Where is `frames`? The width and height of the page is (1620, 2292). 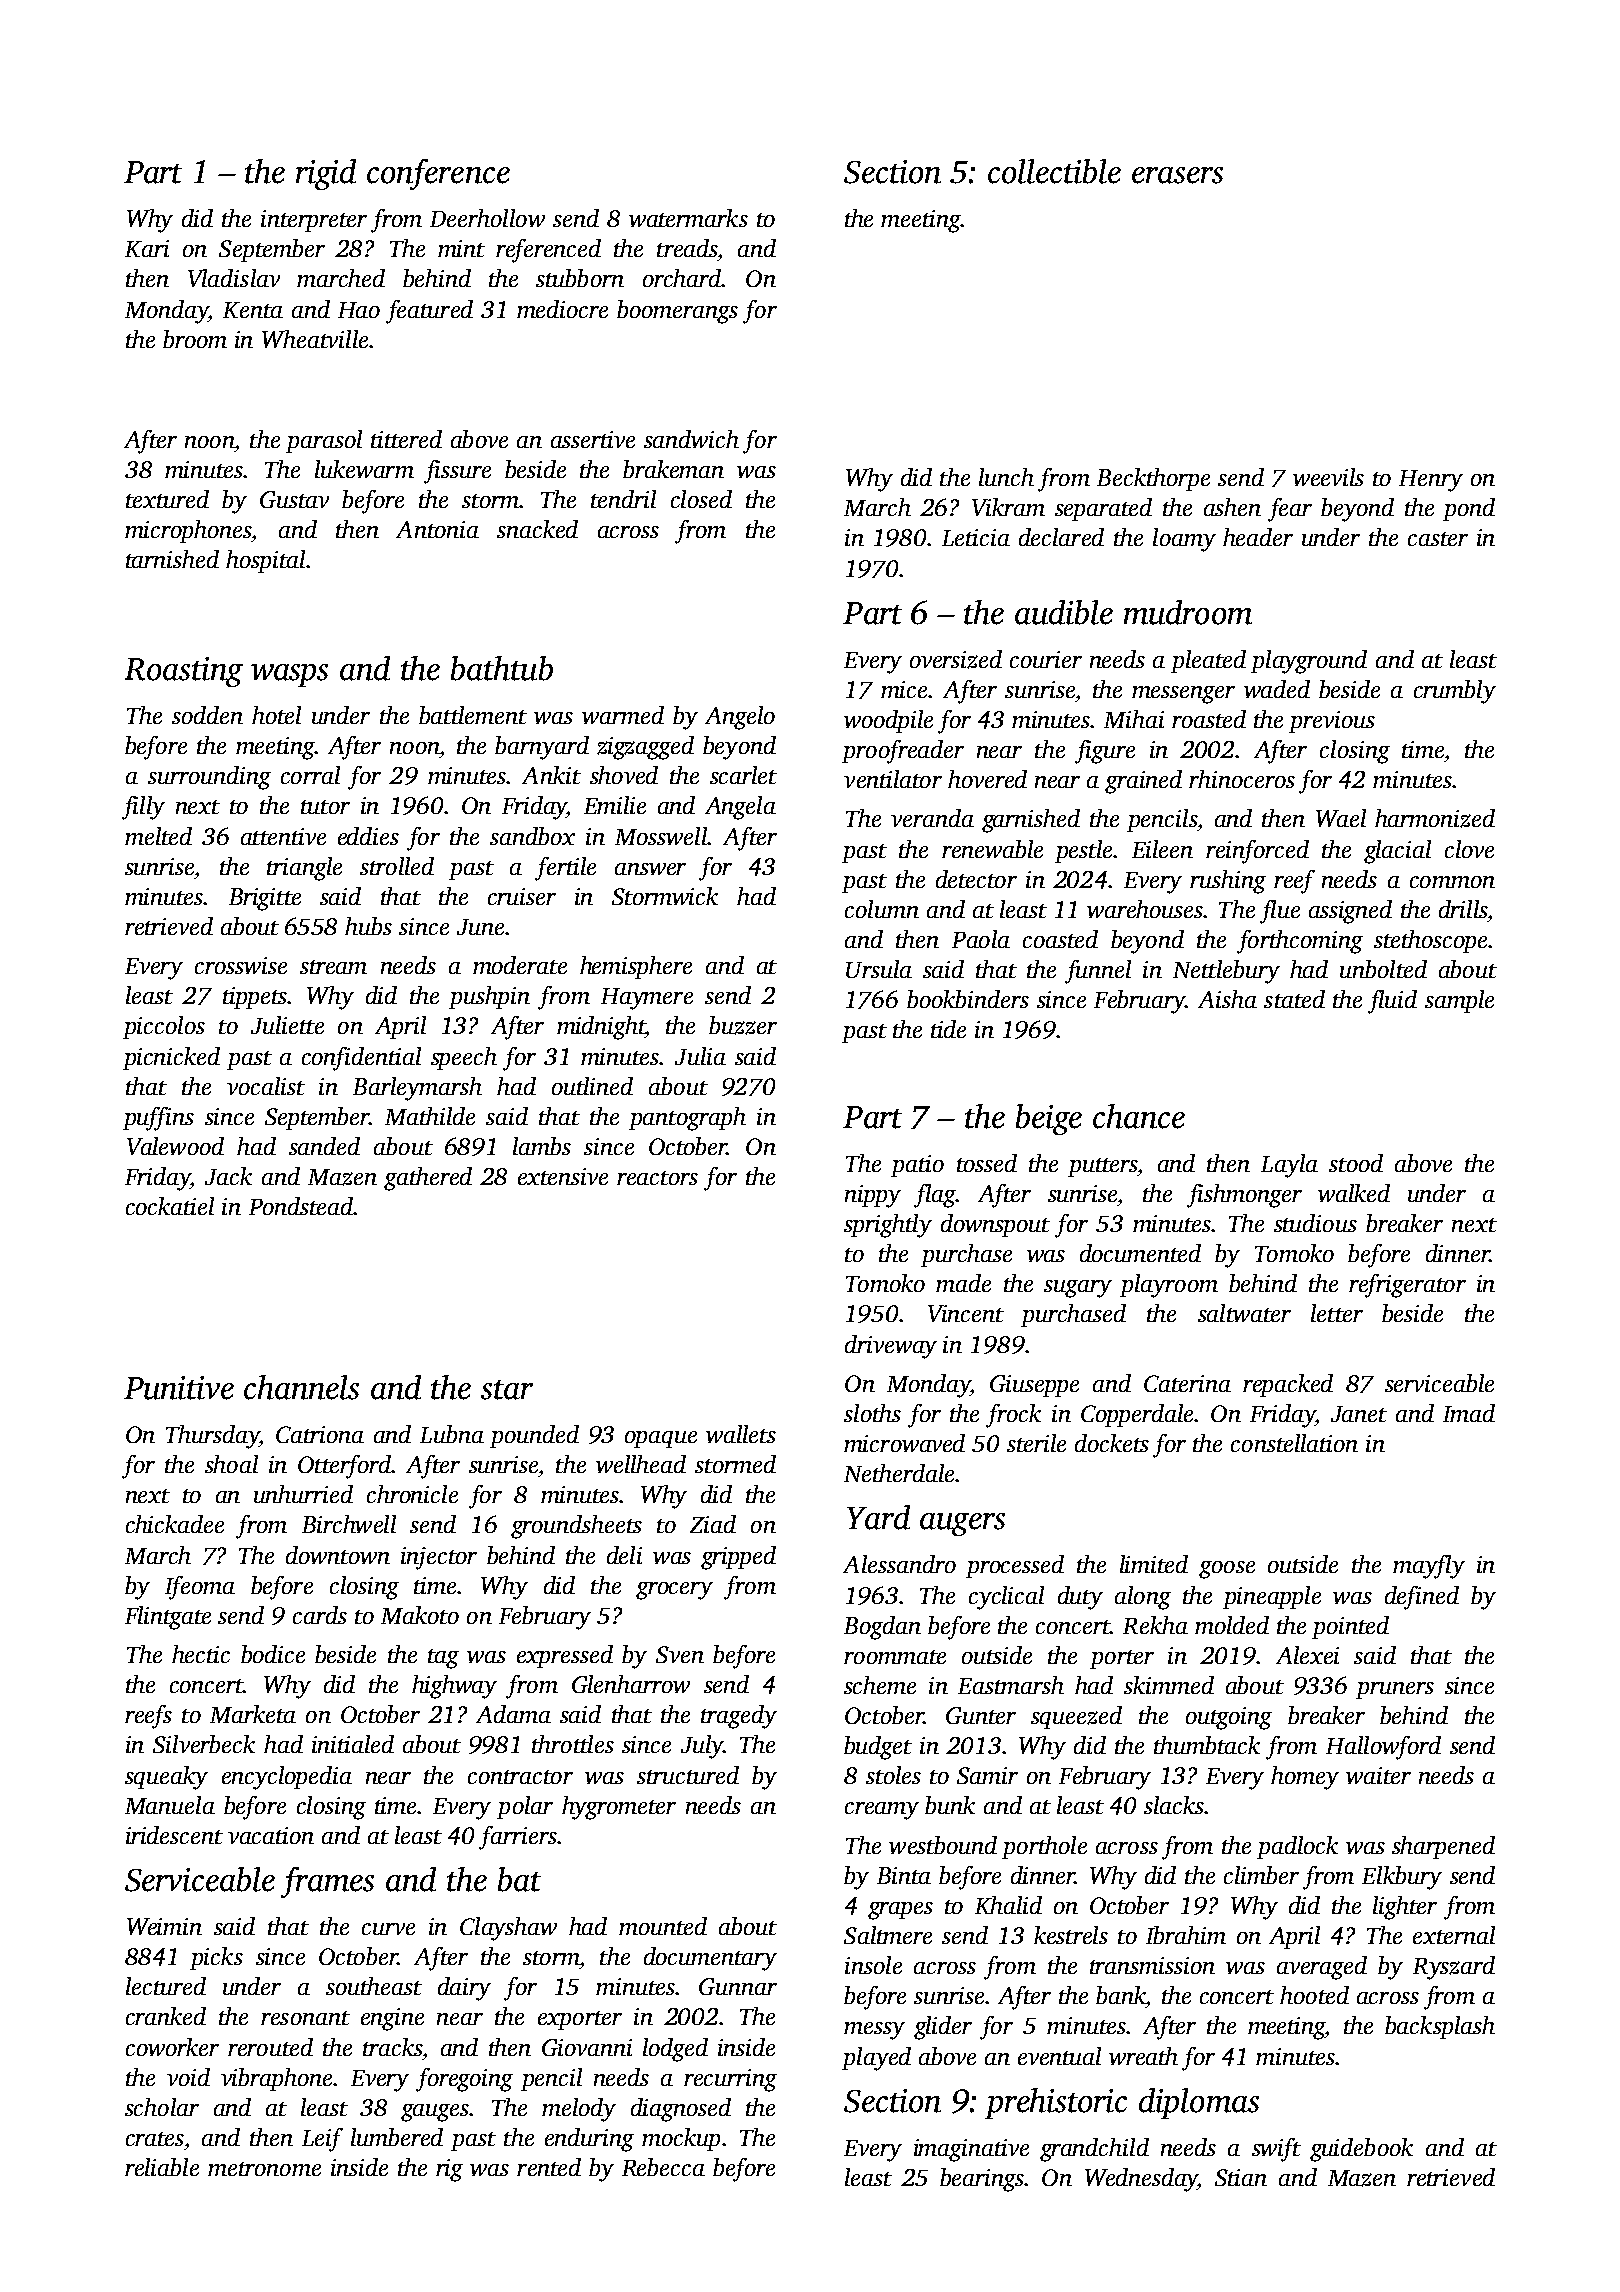
frames is located at coordinates (327, 1882).
